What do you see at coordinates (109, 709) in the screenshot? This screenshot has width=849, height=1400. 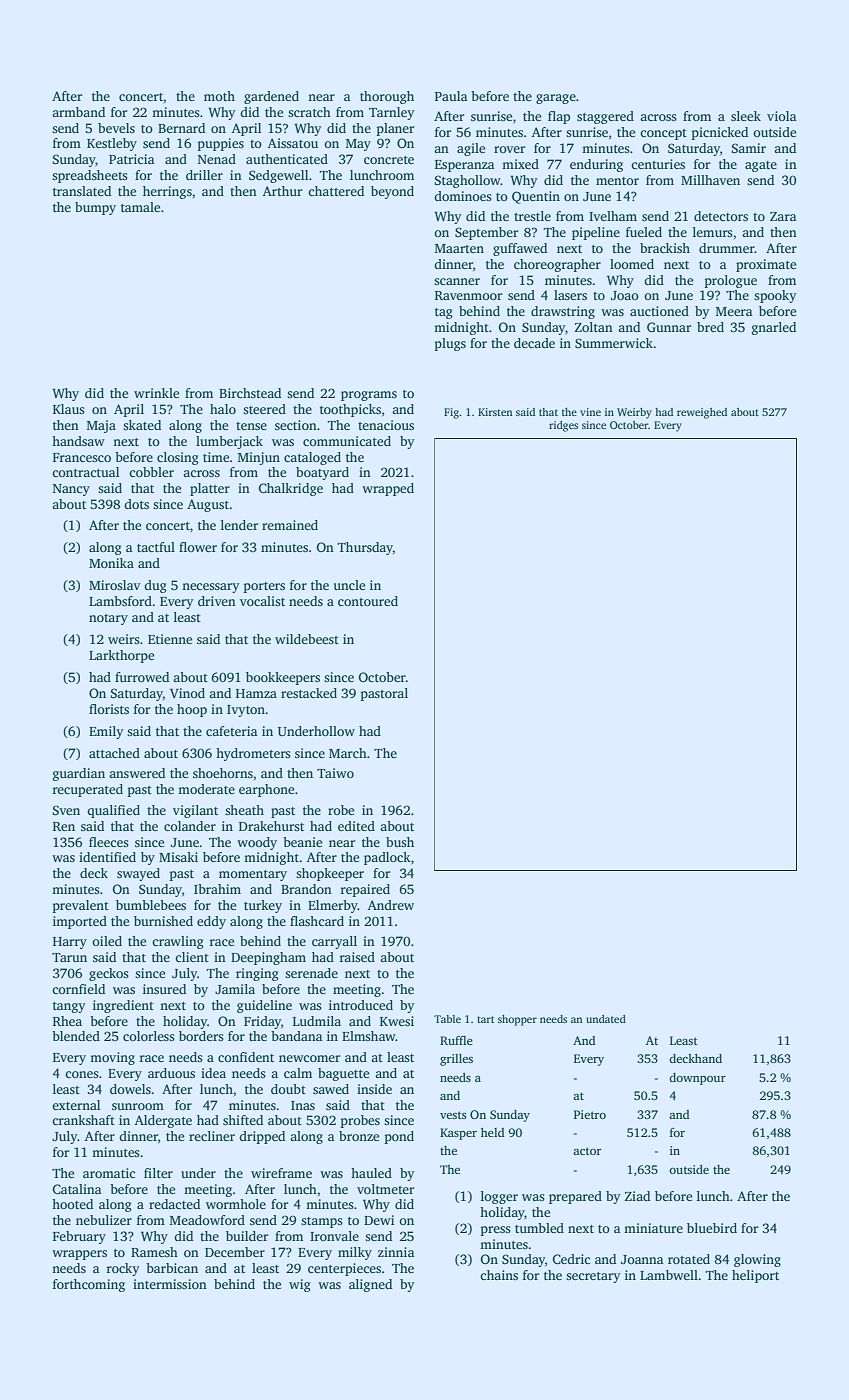 I see `florists` at bounding box center [109, 709].
